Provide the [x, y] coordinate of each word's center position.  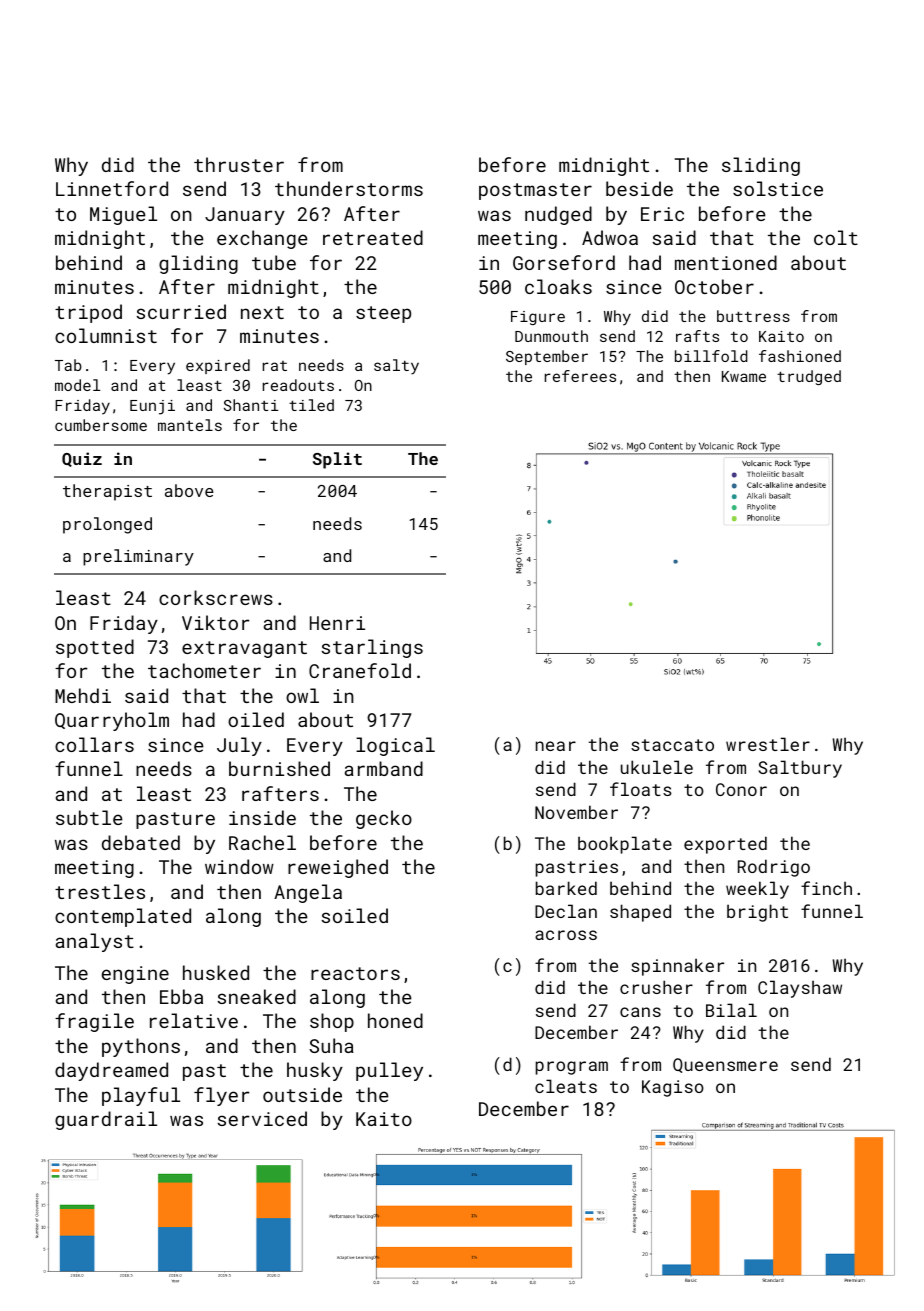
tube [274, 262]
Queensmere [725, 1065]
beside [639, 188]
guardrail [106, 1120]
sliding [761, 166]
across [566, 935]
